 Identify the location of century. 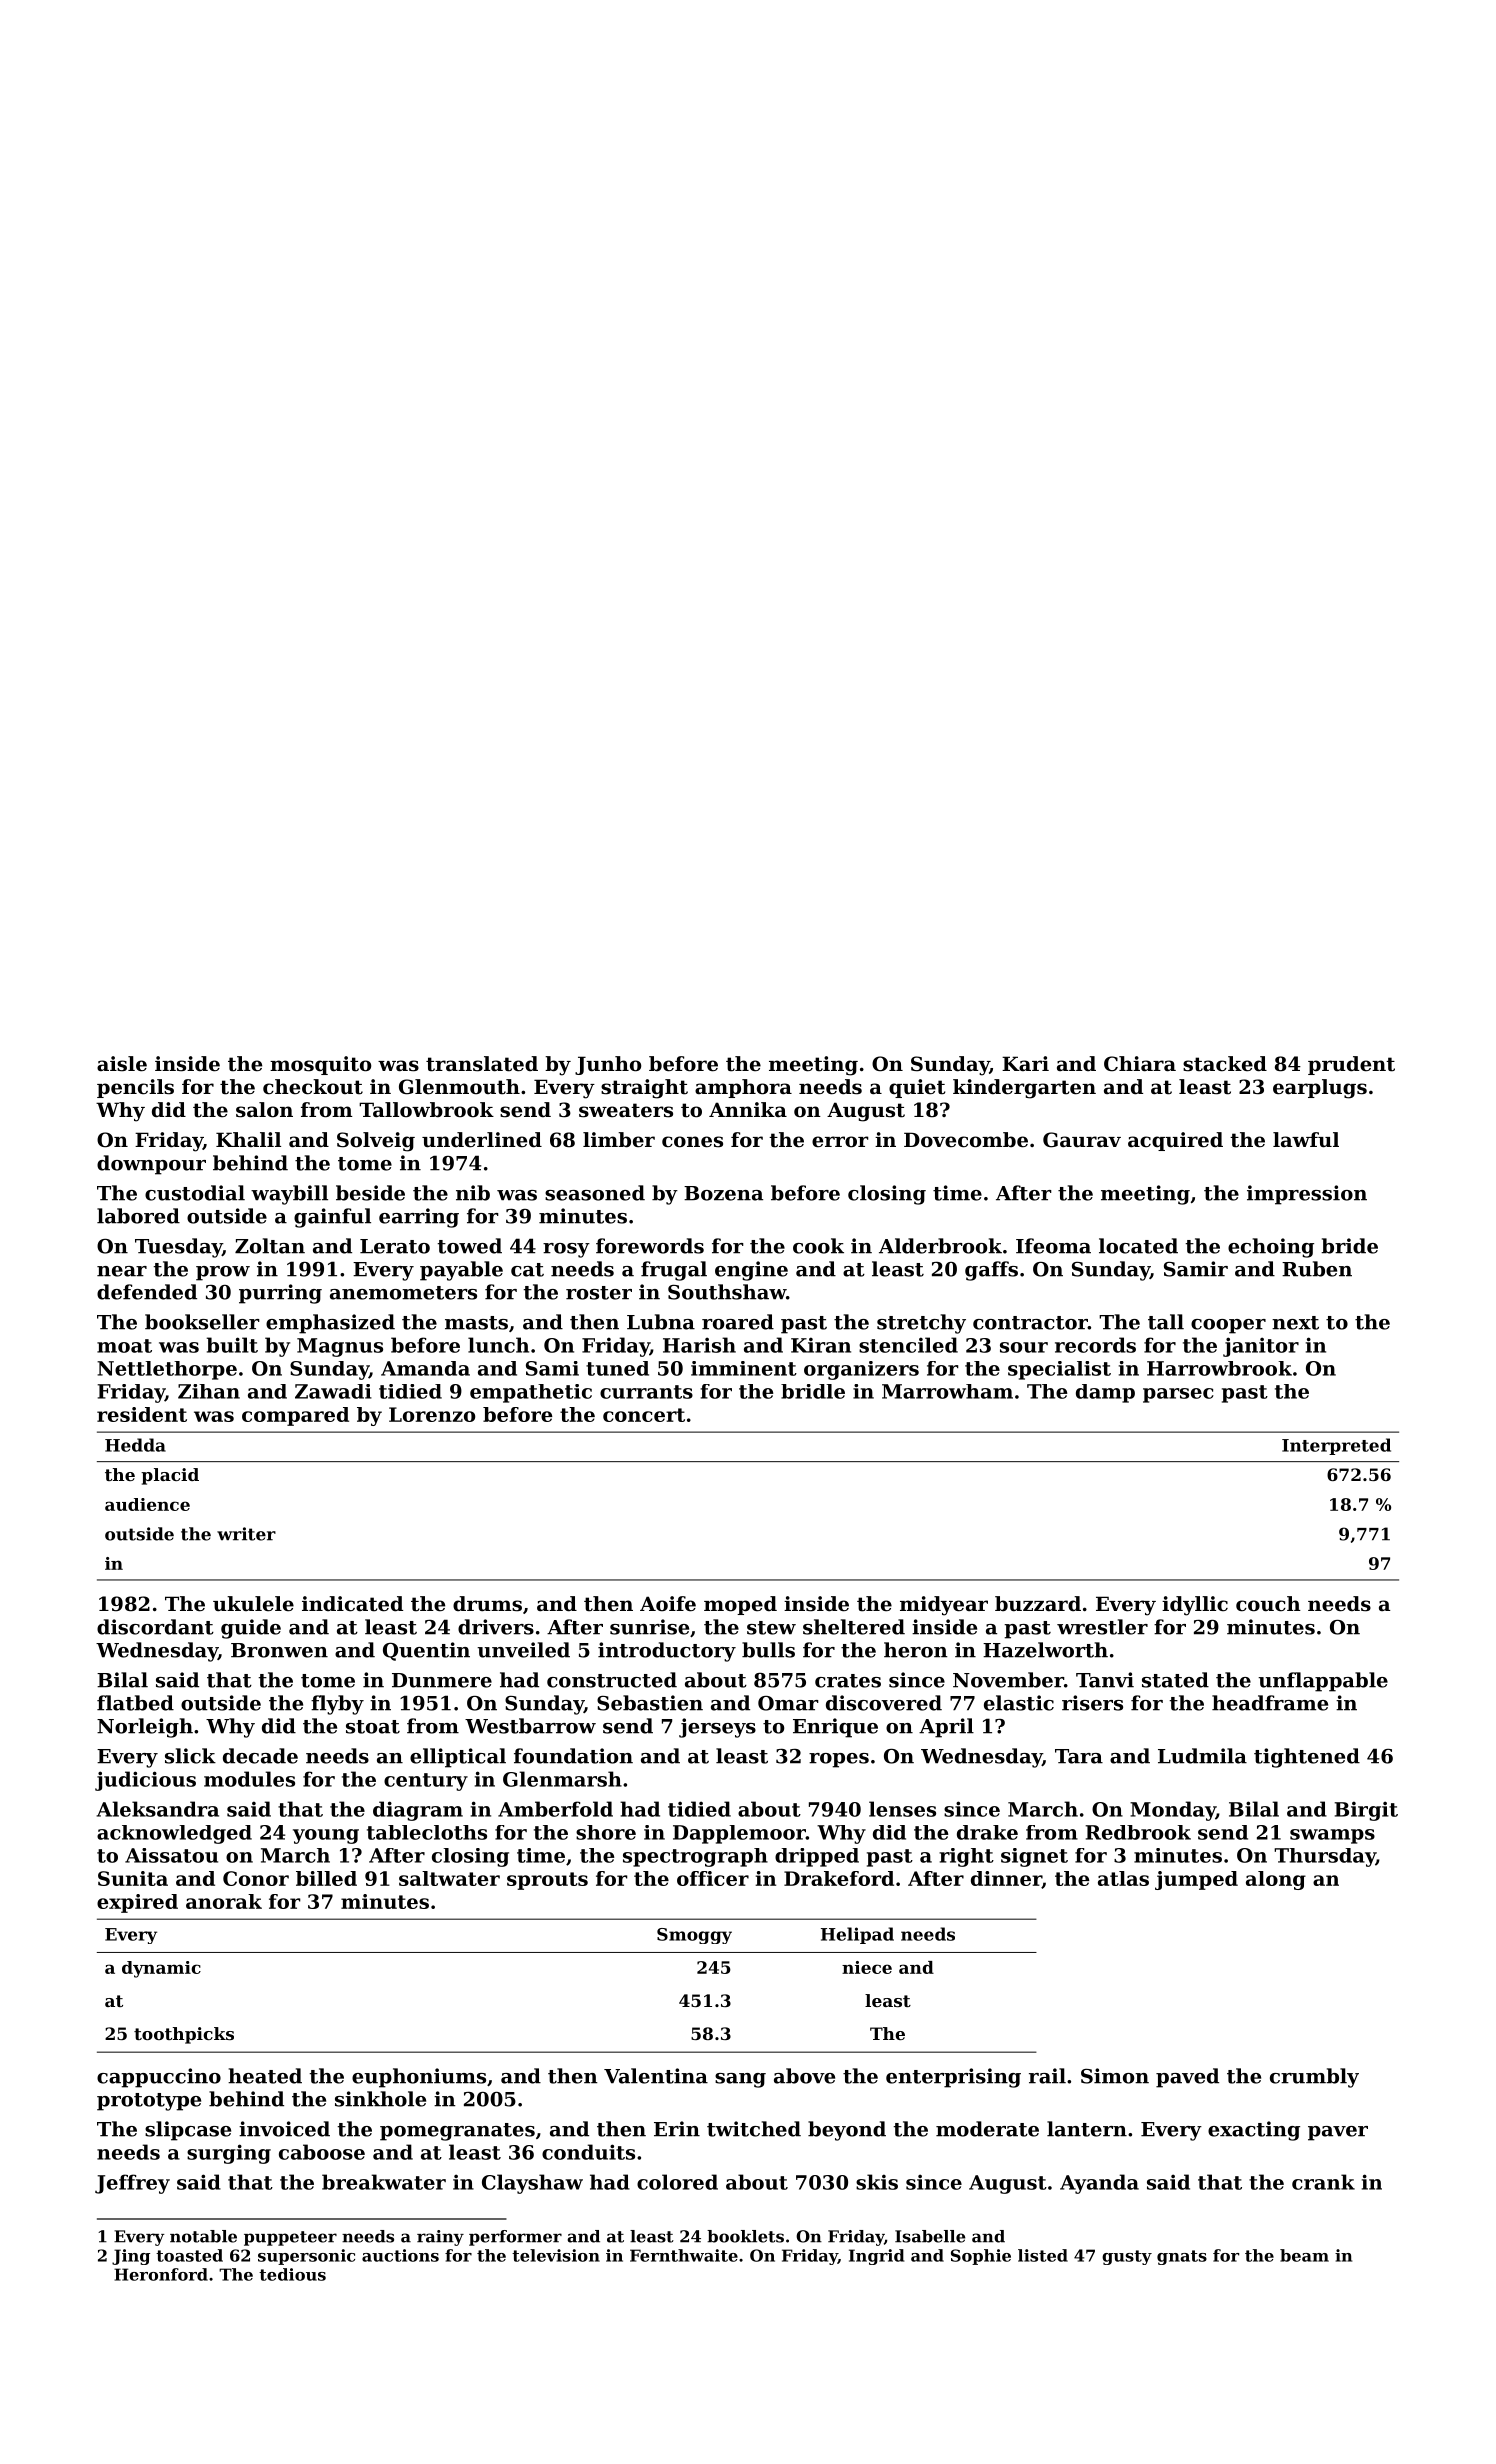
(426, 1782).
